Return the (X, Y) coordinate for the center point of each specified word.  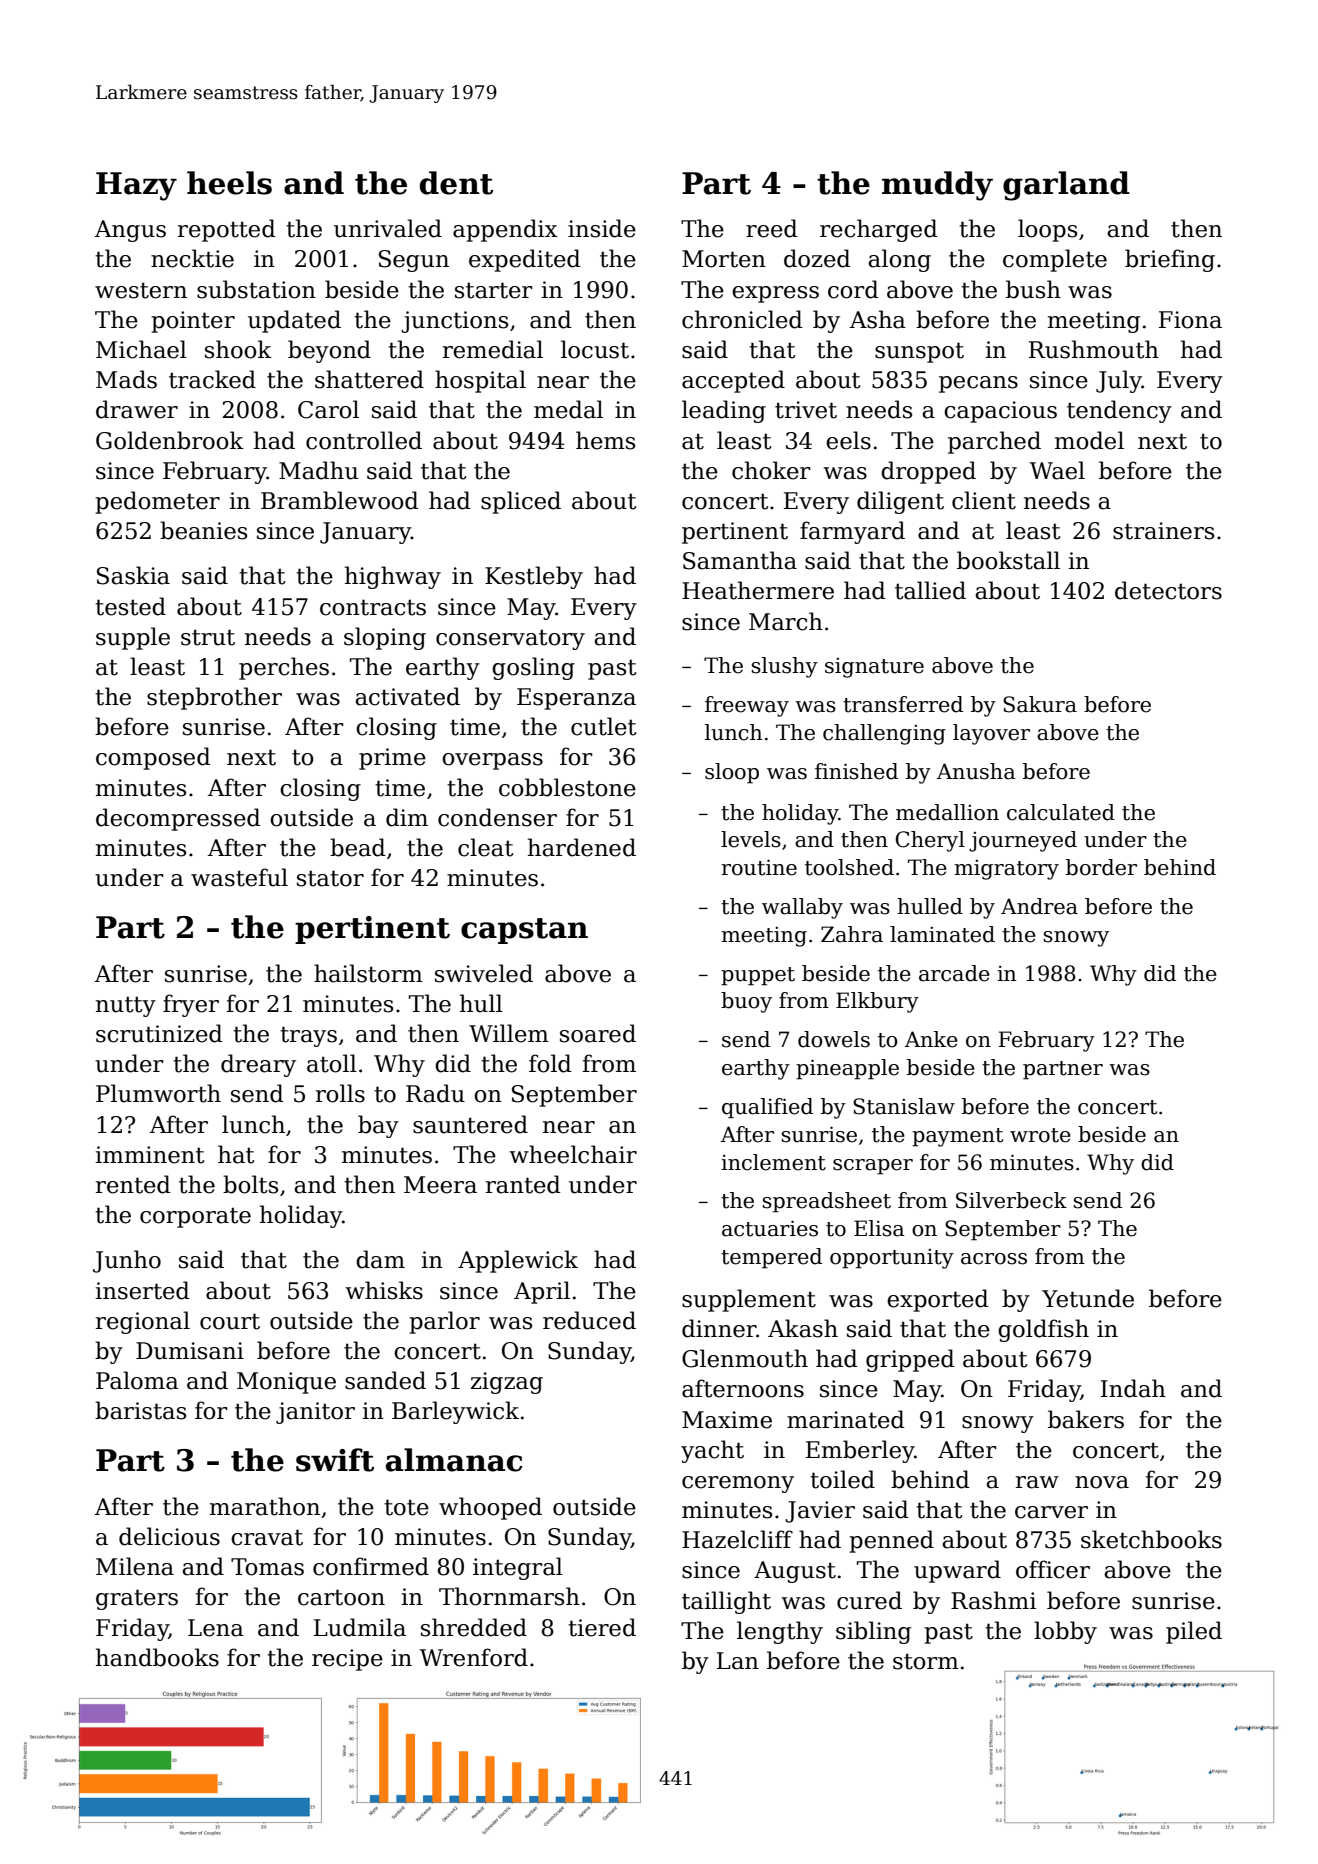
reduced (589, 1320)
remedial (493, 349)
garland (1066, 186)
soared (598, 1033)
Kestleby (534, 577)
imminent (150, 1155)
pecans (978, 384)
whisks (384, 1290)
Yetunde (1088, 1298)
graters (137, 1599)
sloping (385, 638)
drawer (137, 409)
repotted (227, 230)
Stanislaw (904, 1106)
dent (456, 183)
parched (994, 442)
